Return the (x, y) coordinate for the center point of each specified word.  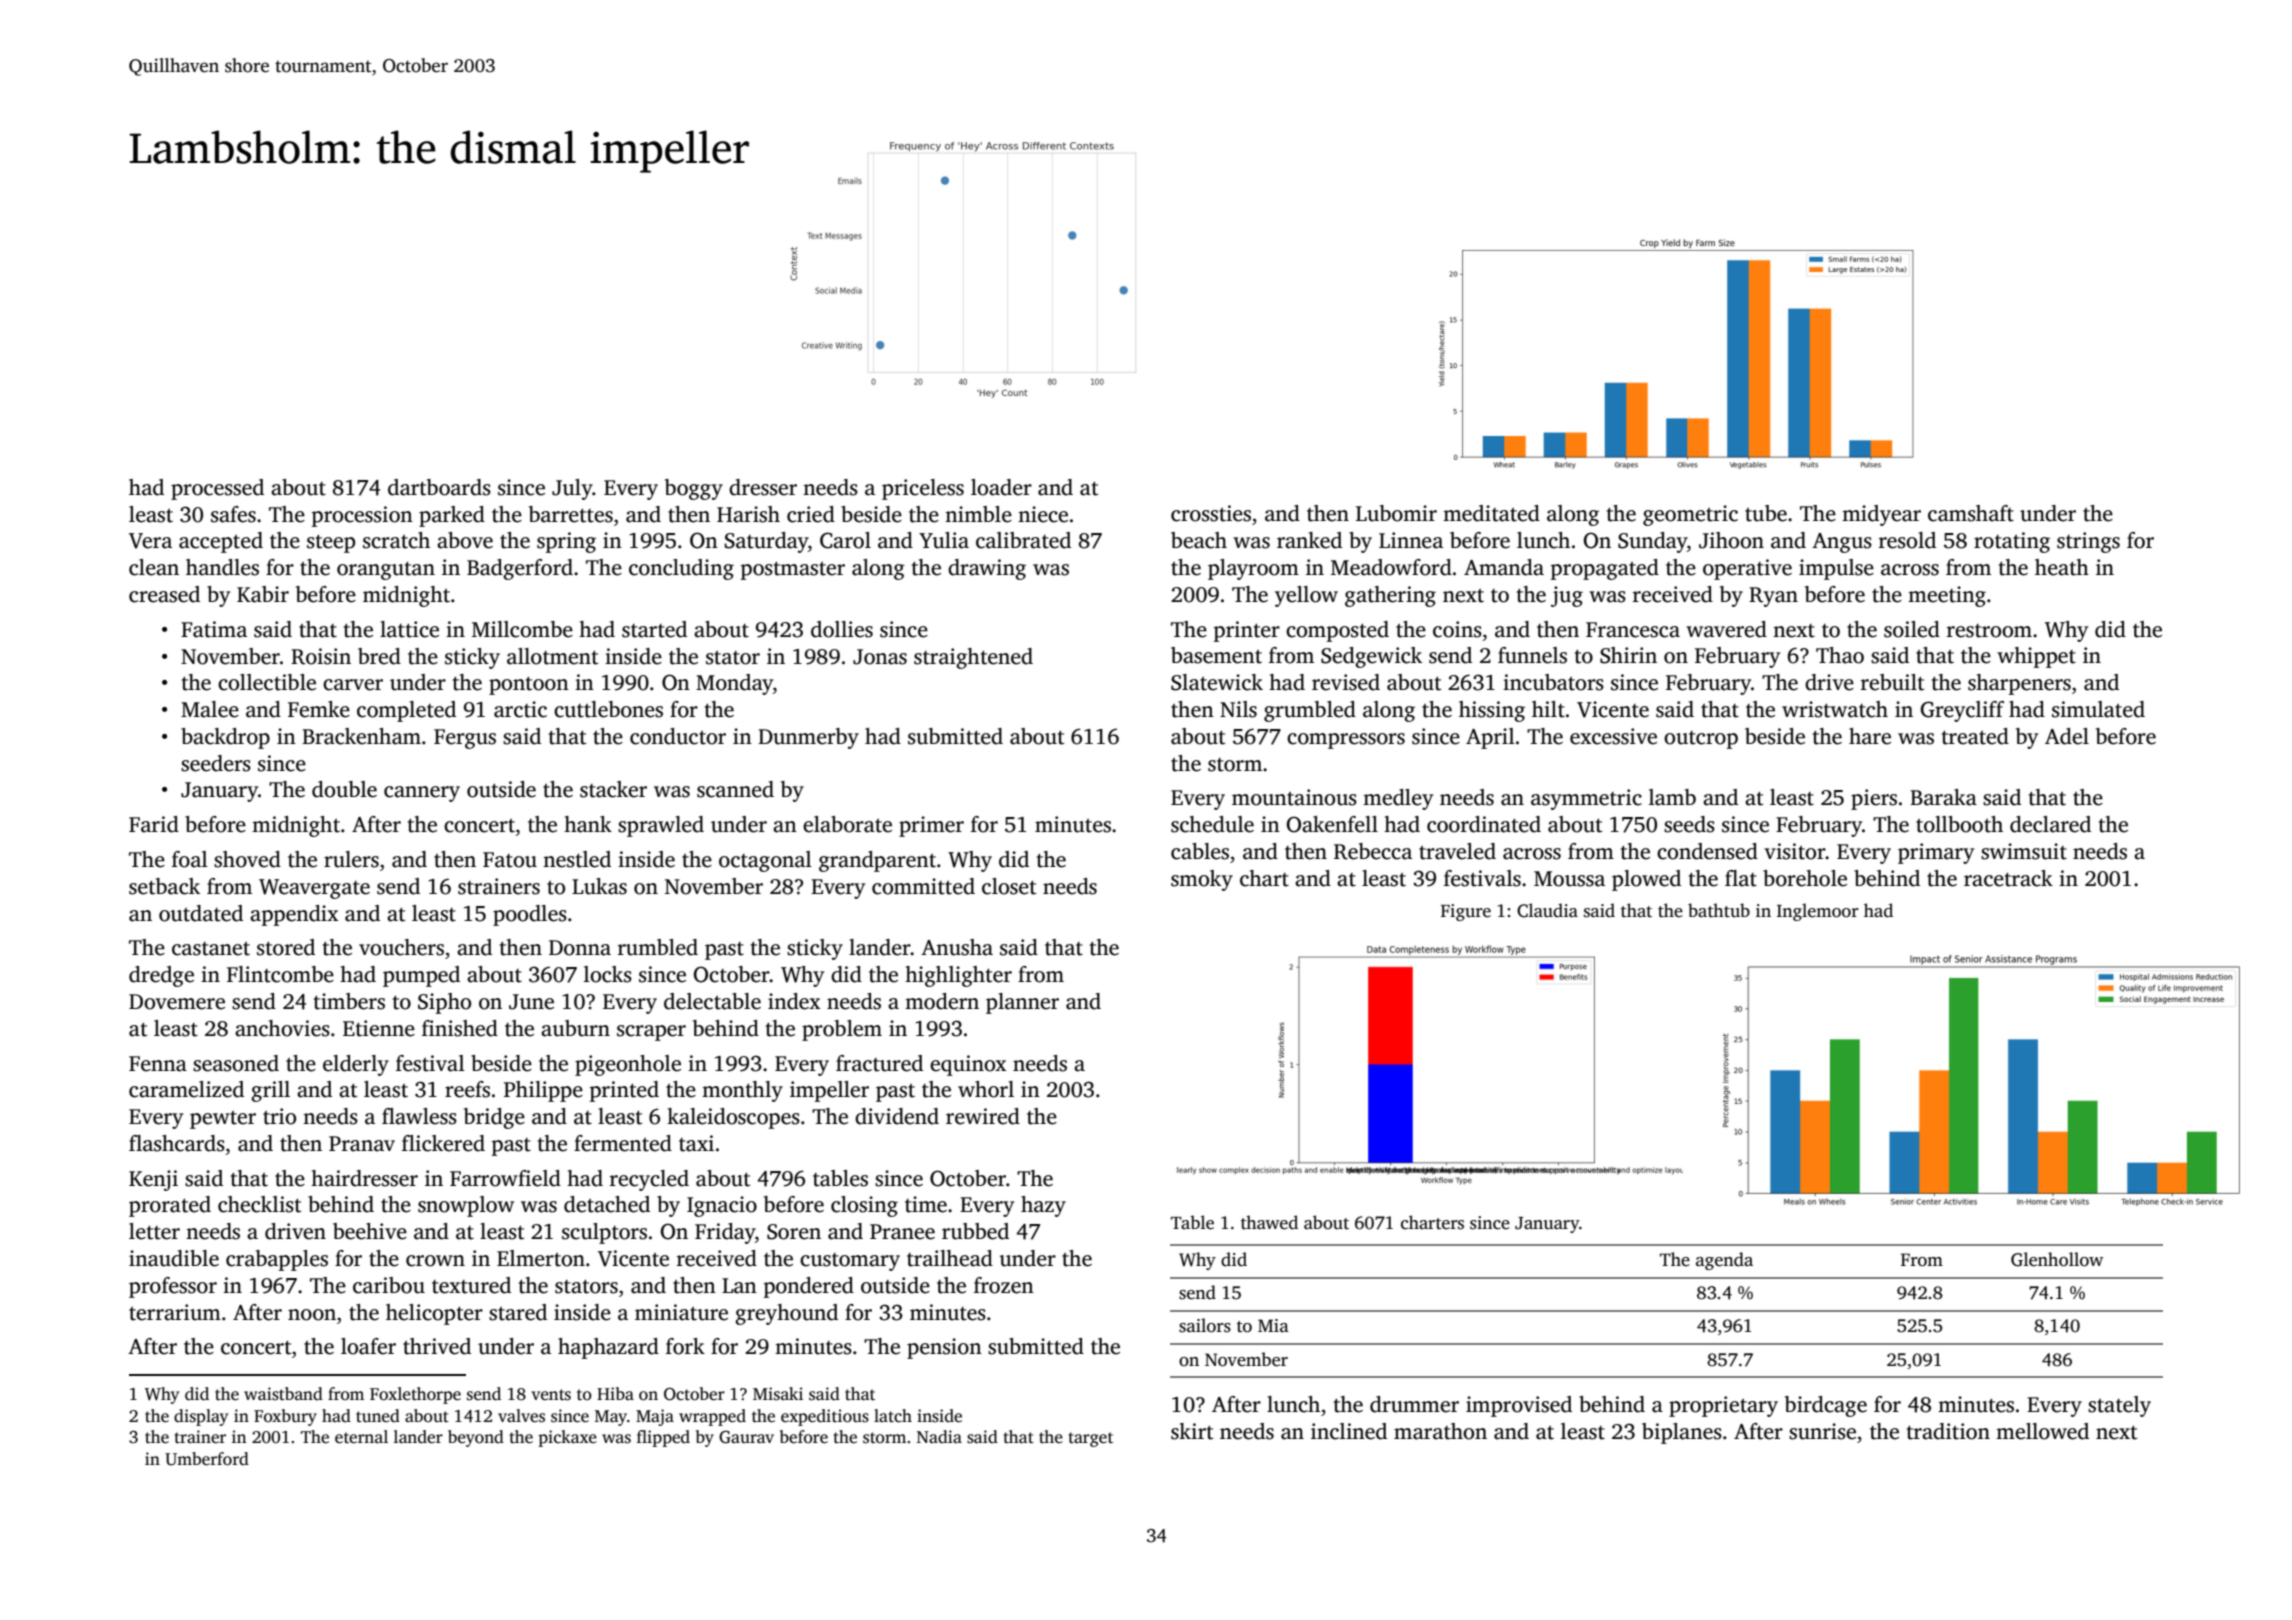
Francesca (1633, 630)
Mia (1273, 1325)
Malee (210, 709)
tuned (378, 1415)
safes (233, 514)
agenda (1724, 1261)
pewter (223, 1120)
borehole (1805, 878)
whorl (986, 1089)
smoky (1202, 880)
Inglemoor (1818, 912)
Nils (1238, 709)
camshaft (1971, 513)
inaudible (174, 1258)
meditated (1491, 513)
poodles (530, 915)
